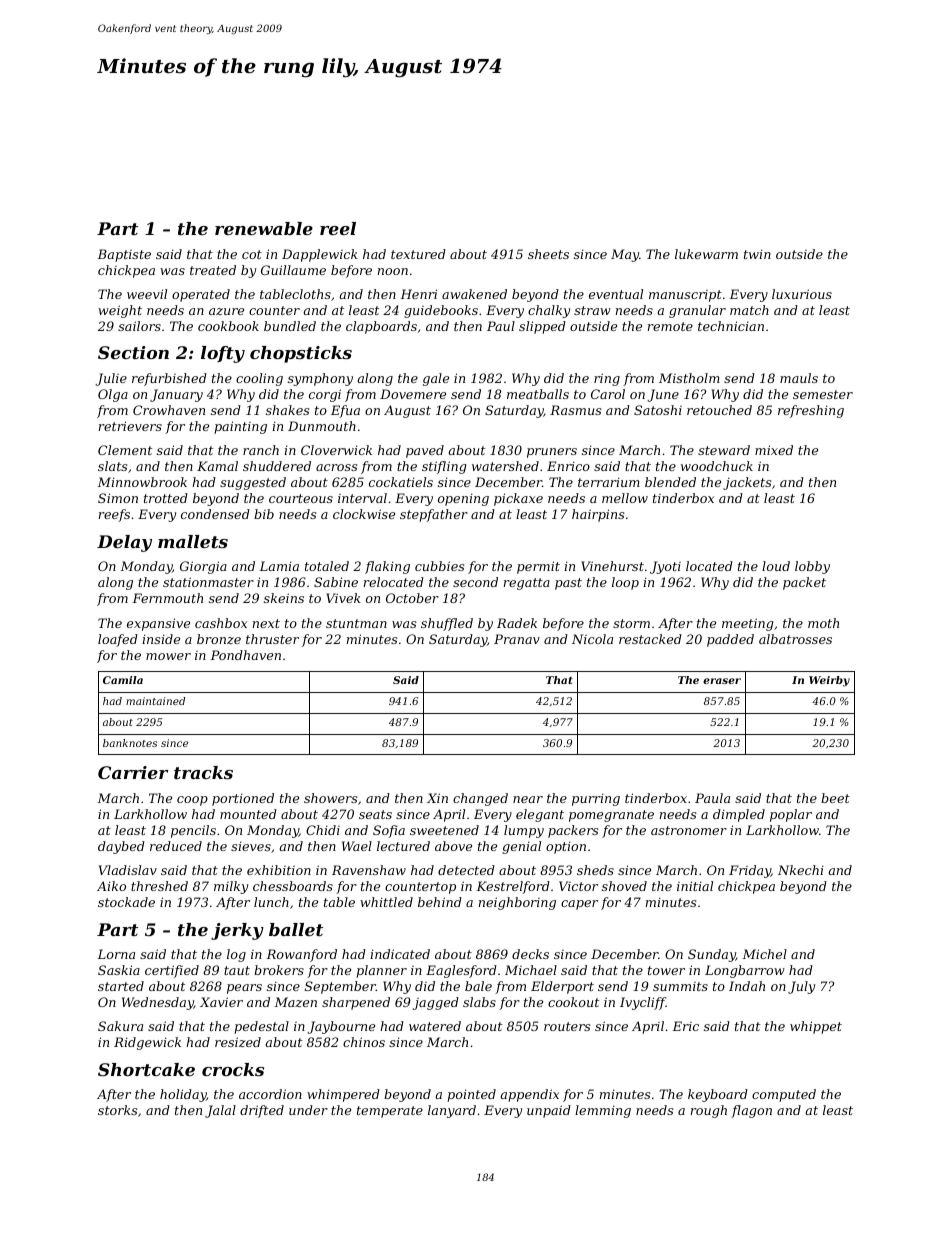  Describe the element at coordinates (390, 1112) in the screenshot. I see `temperate` at that location.
